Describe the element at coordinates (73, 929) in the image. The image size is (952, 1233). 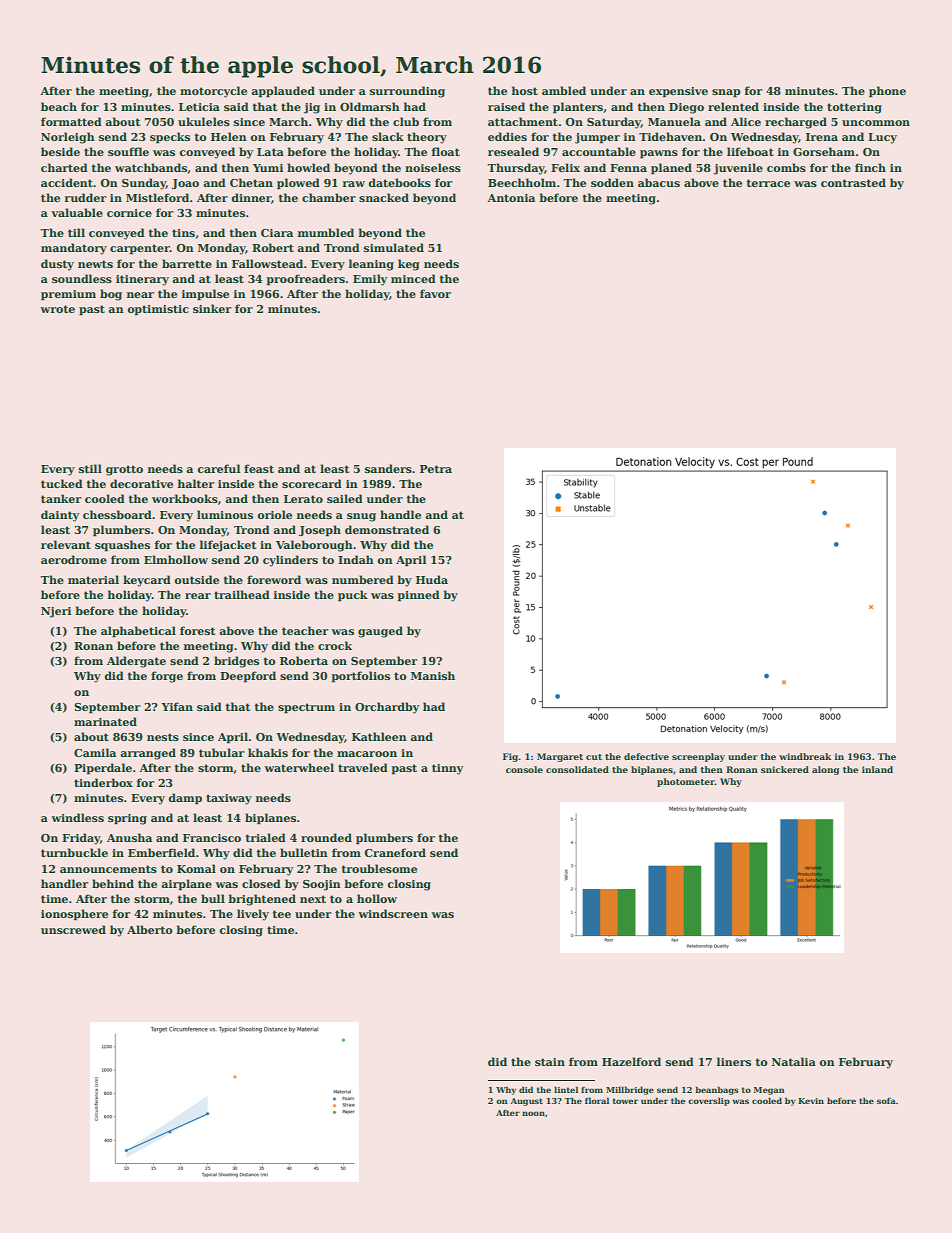
I see `unscrewed` at that location.
